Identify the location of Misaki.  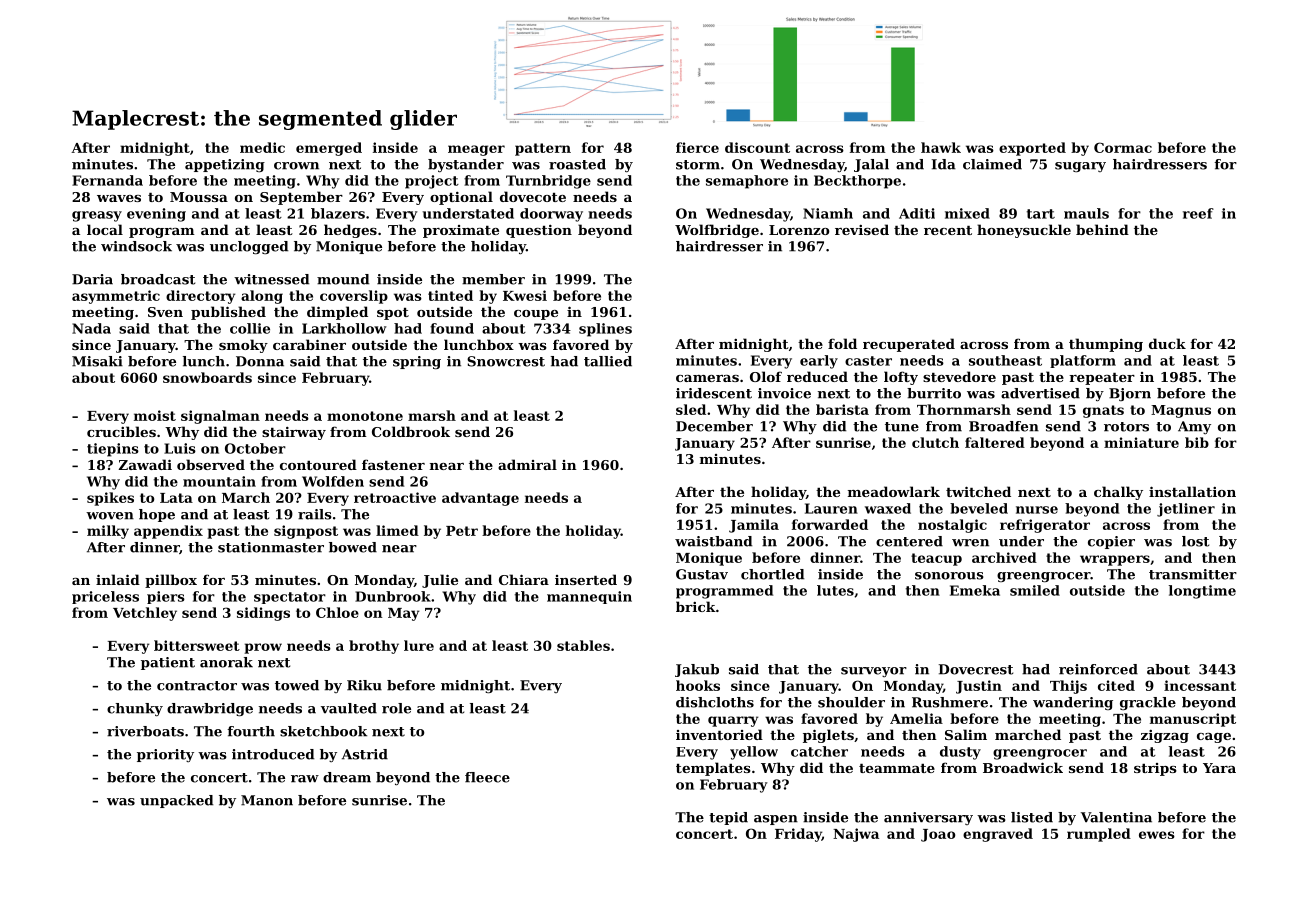
(97, 361).
